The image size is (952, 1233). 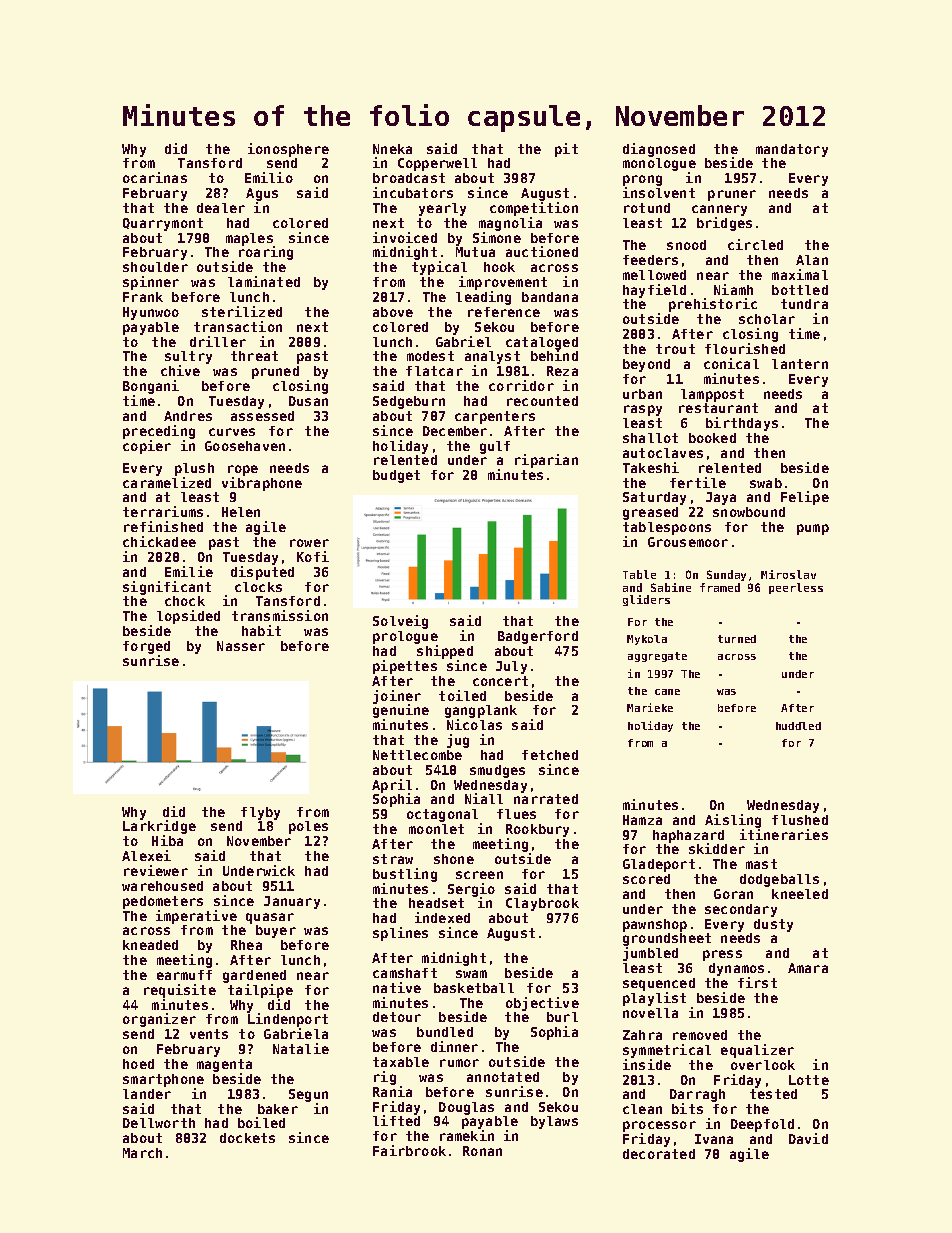 What do you see at coordinates (562, 1017) in the screenshot?
I see `burl` at bounding box center [562, 1017].
